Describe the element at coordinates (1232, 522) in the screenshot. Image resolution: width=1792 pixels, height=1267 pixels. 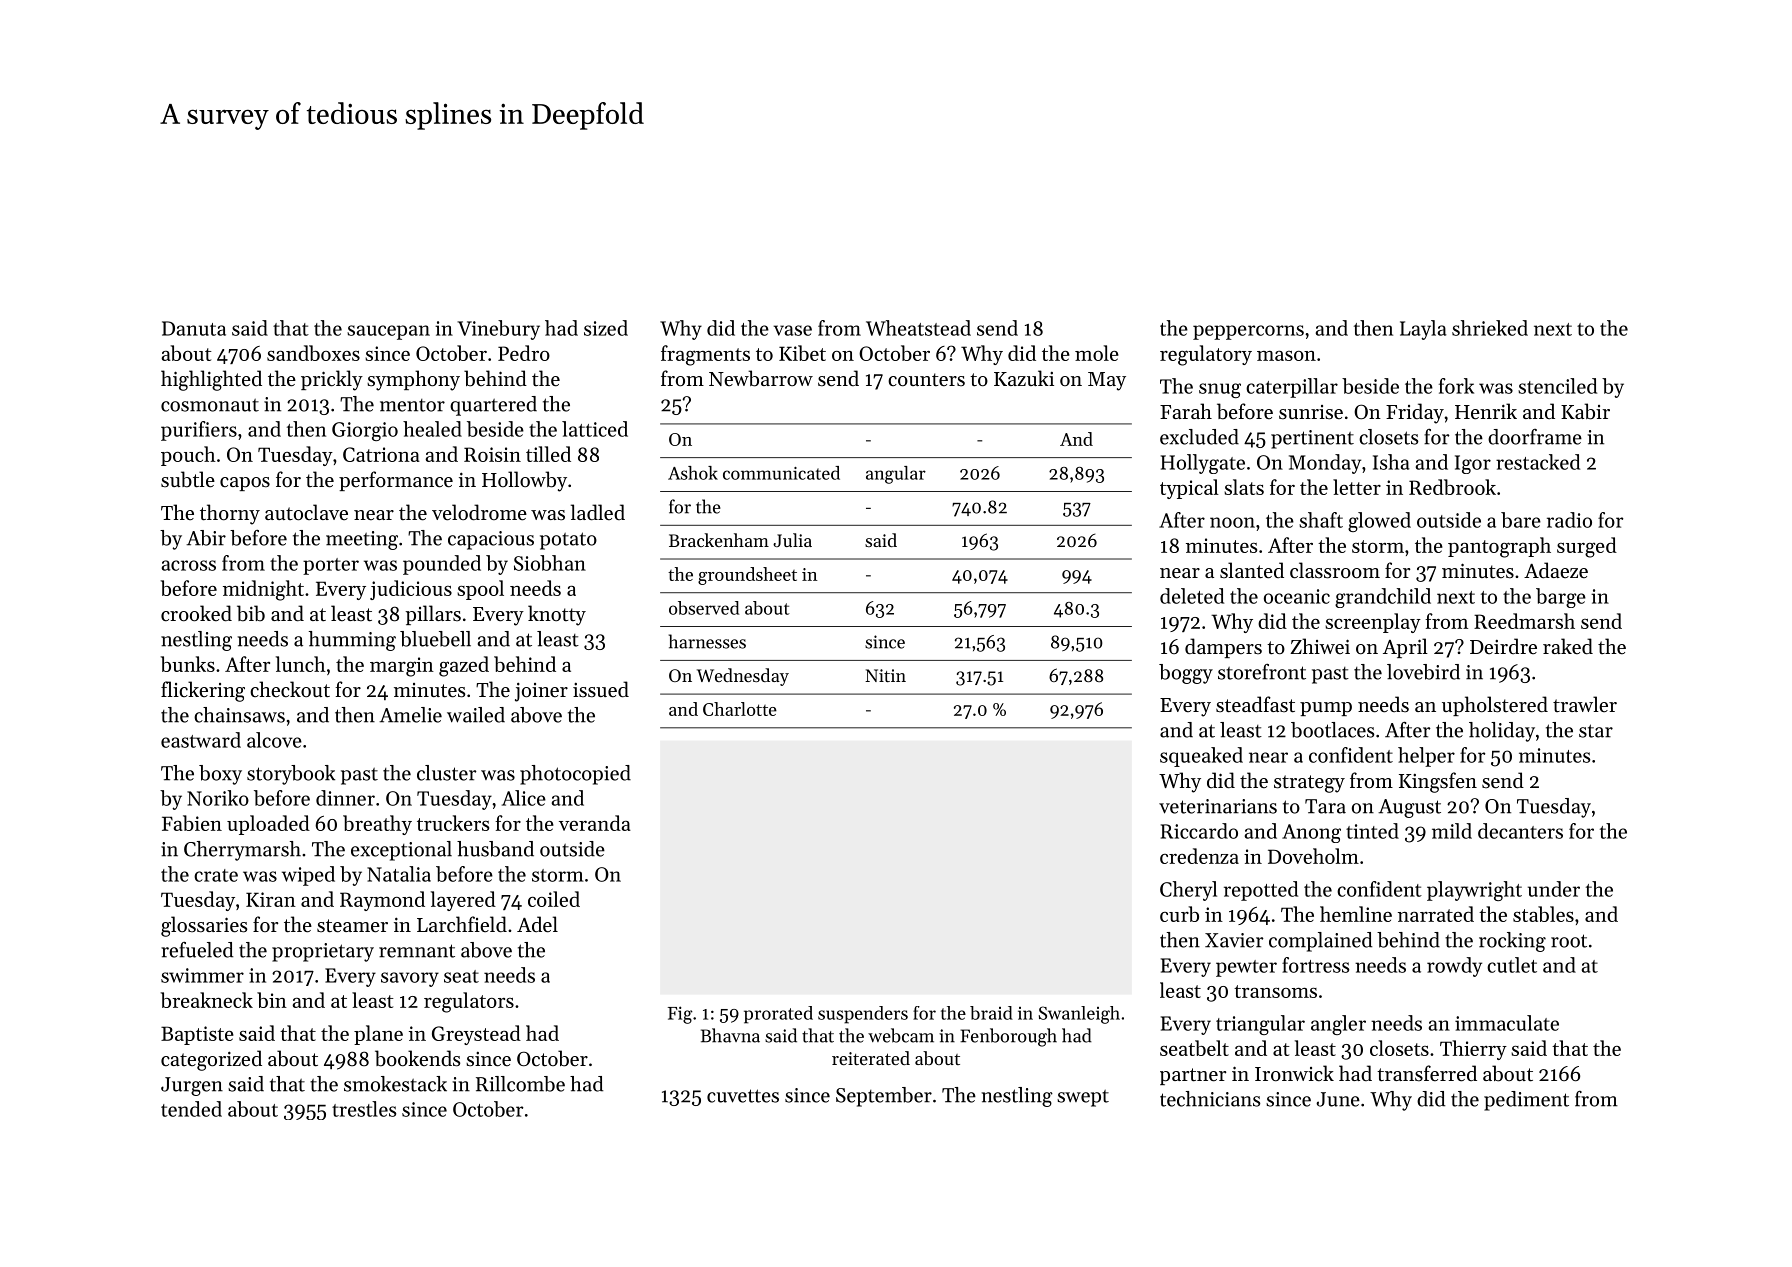
I see `noon` at that location.
